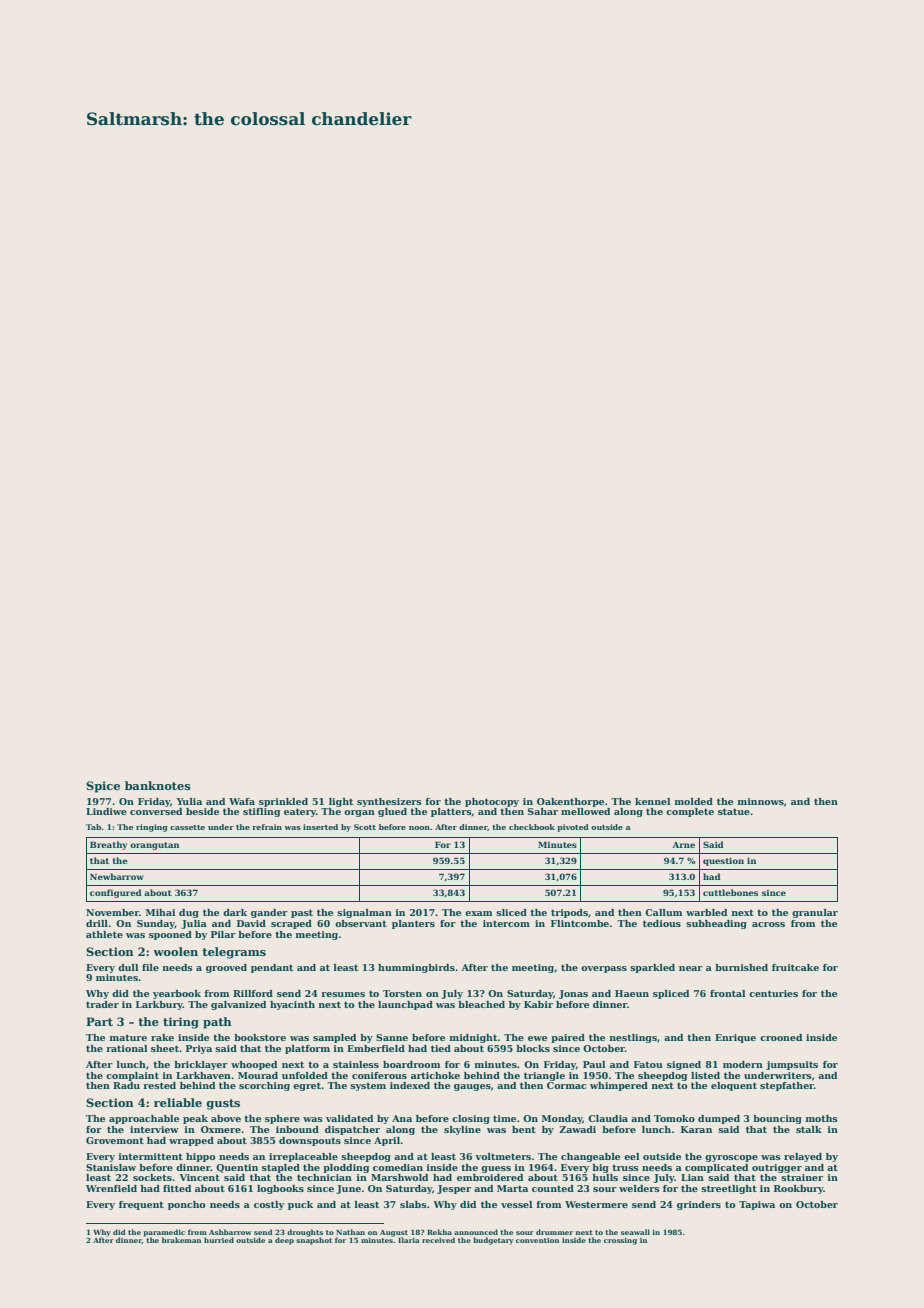 The height and width of the screenshot is (1308, 924). I want to click on frequent, so click(141, 1205).
